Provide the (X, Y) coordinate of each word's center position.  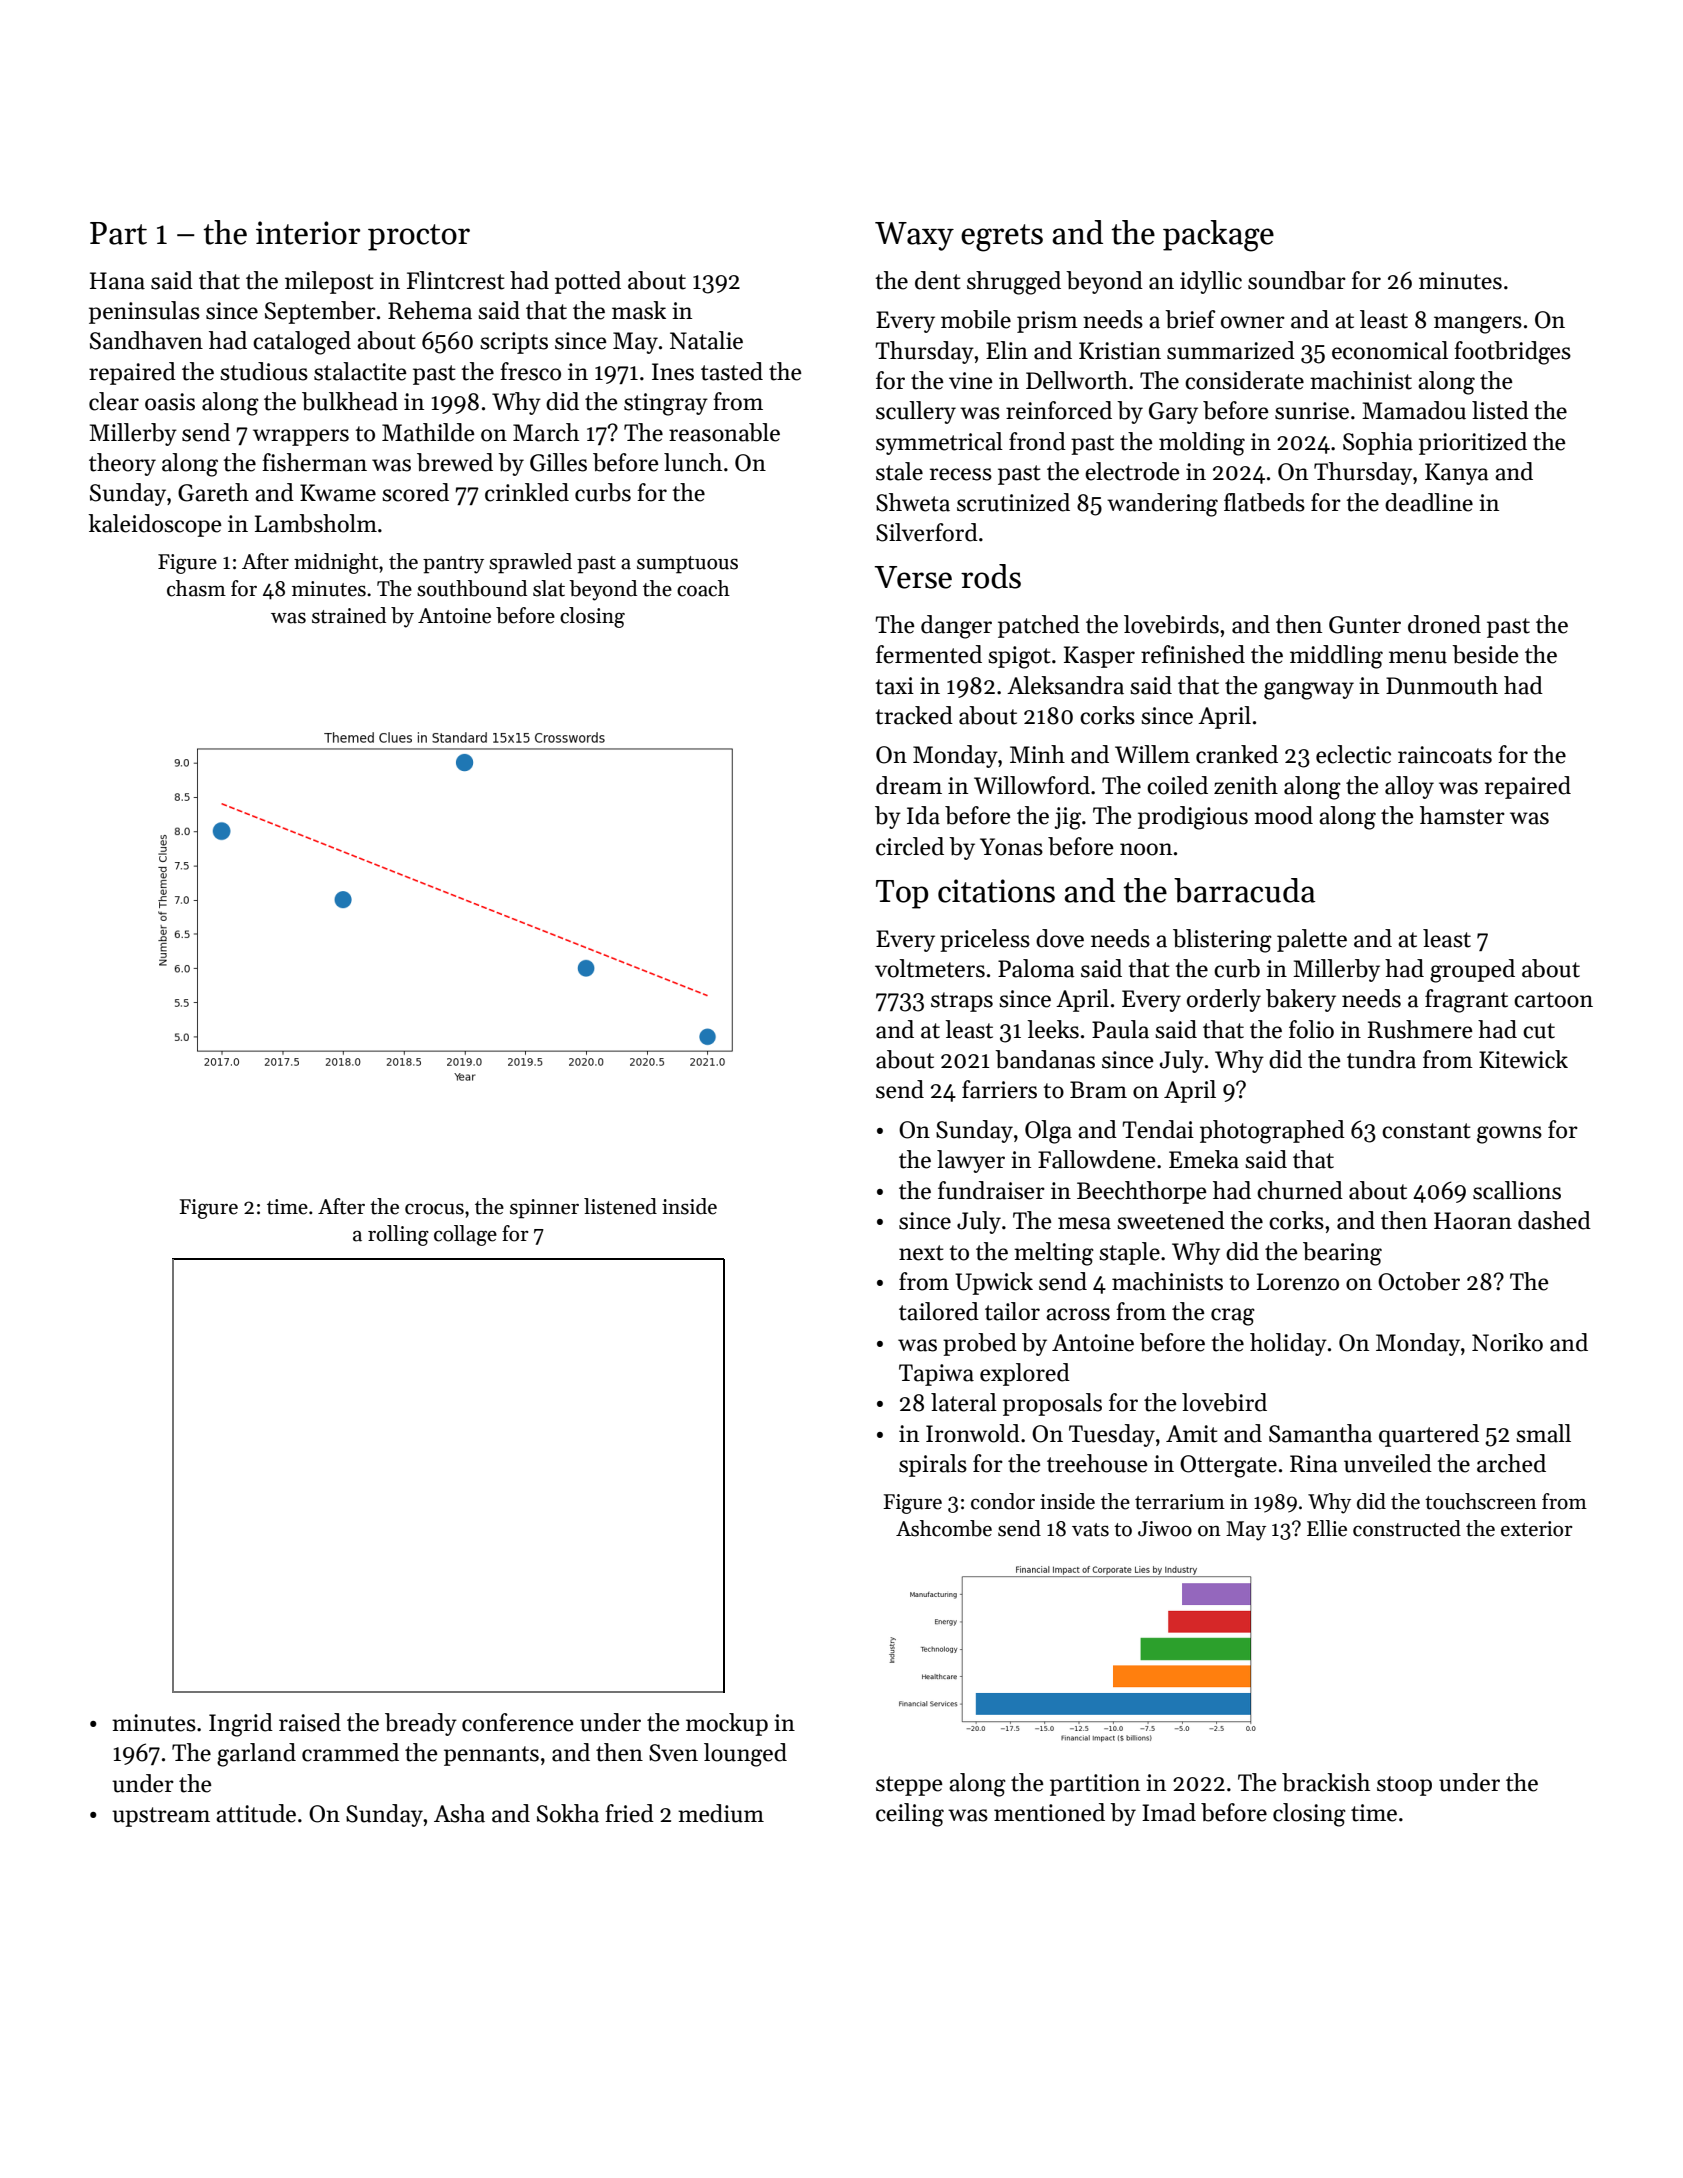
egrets (1002, 238)
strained (349, 615)
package (1218, 236)
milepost (329, 282)
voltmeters (930, 968)
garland (256, 1755)
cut (1539, 1031)
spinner (544, 1209)
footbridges (1512, 353)
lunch (693, 462)
